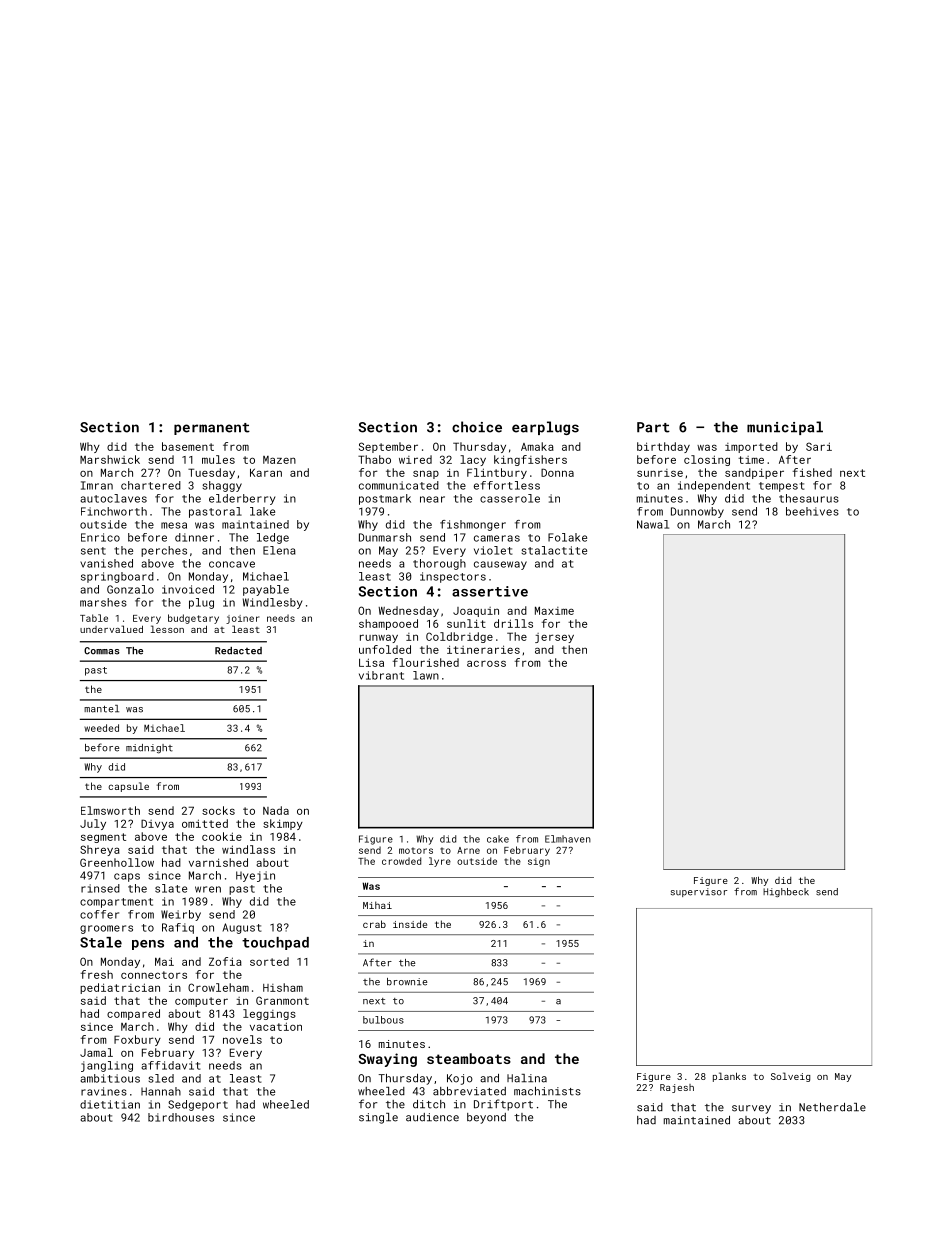 This image has height=1233, width=952. Describe the element at coordinates (699, 892) in the image. I see `supervisor` at that location.
